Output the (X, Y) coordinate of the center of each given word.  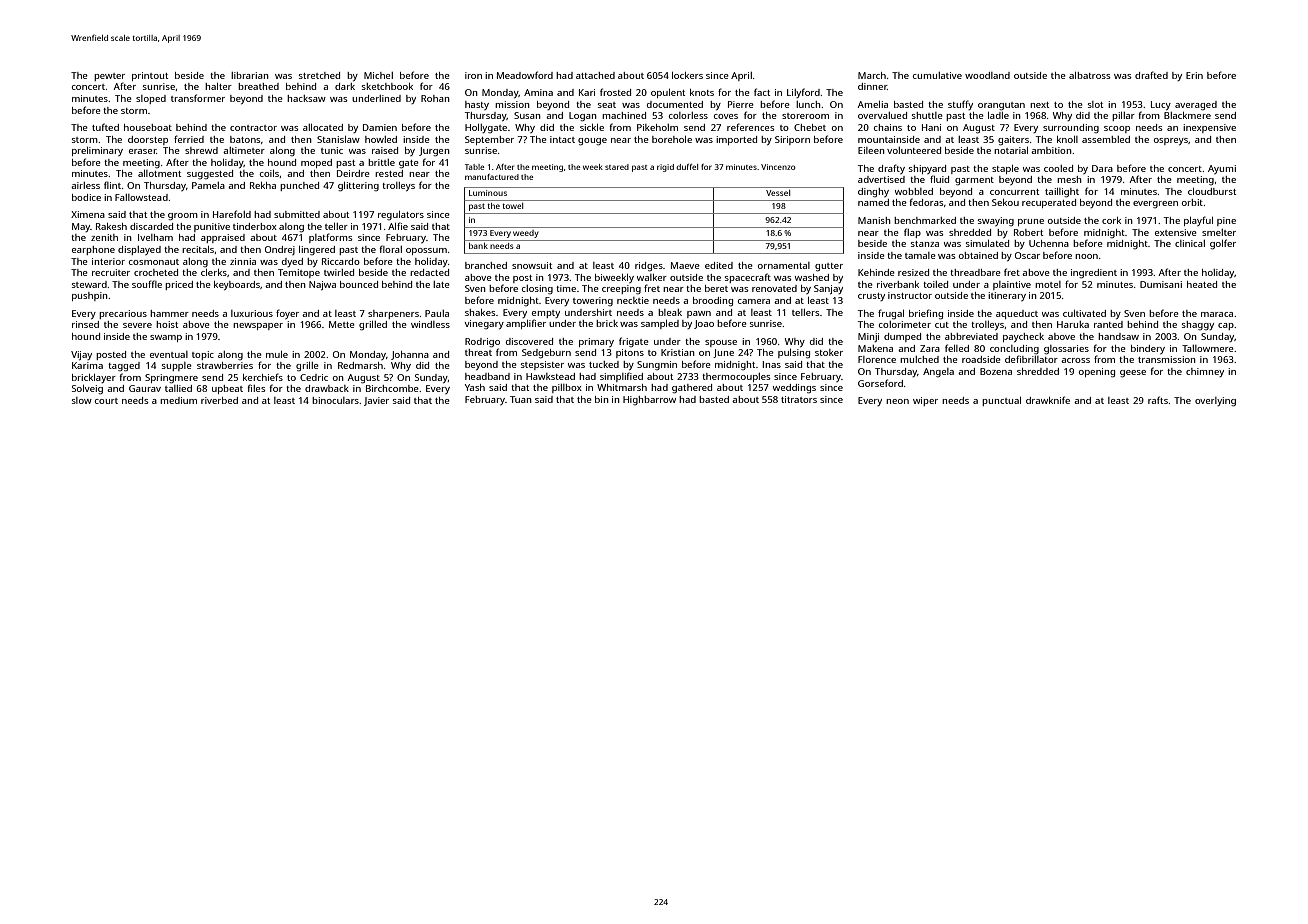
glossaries (1066, 350)
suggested (210, 174)
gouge (592, 142)
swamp (166, 338)
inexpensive (1209, 128)
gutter (829, 267)
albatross (1089, 75)
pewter (109, 77)
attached (595, 75)
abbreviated (971, 336)
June (723, 353)
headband (487, 376)
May (81, 227)
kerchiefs (263, 377)
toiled (935, 284)
